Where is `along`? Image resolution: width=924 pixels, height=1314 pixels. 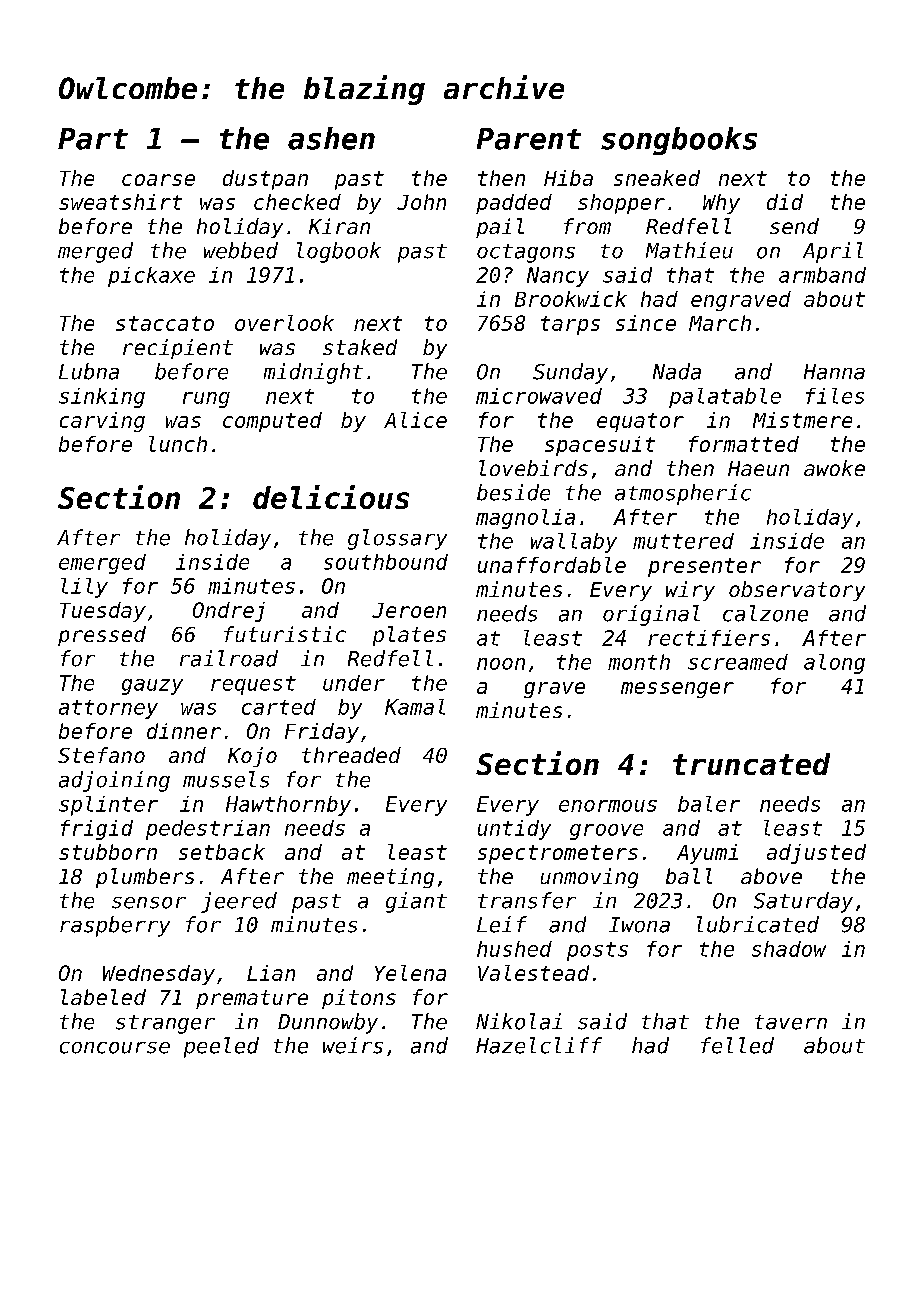 along is located at coordinates (834, 664).
